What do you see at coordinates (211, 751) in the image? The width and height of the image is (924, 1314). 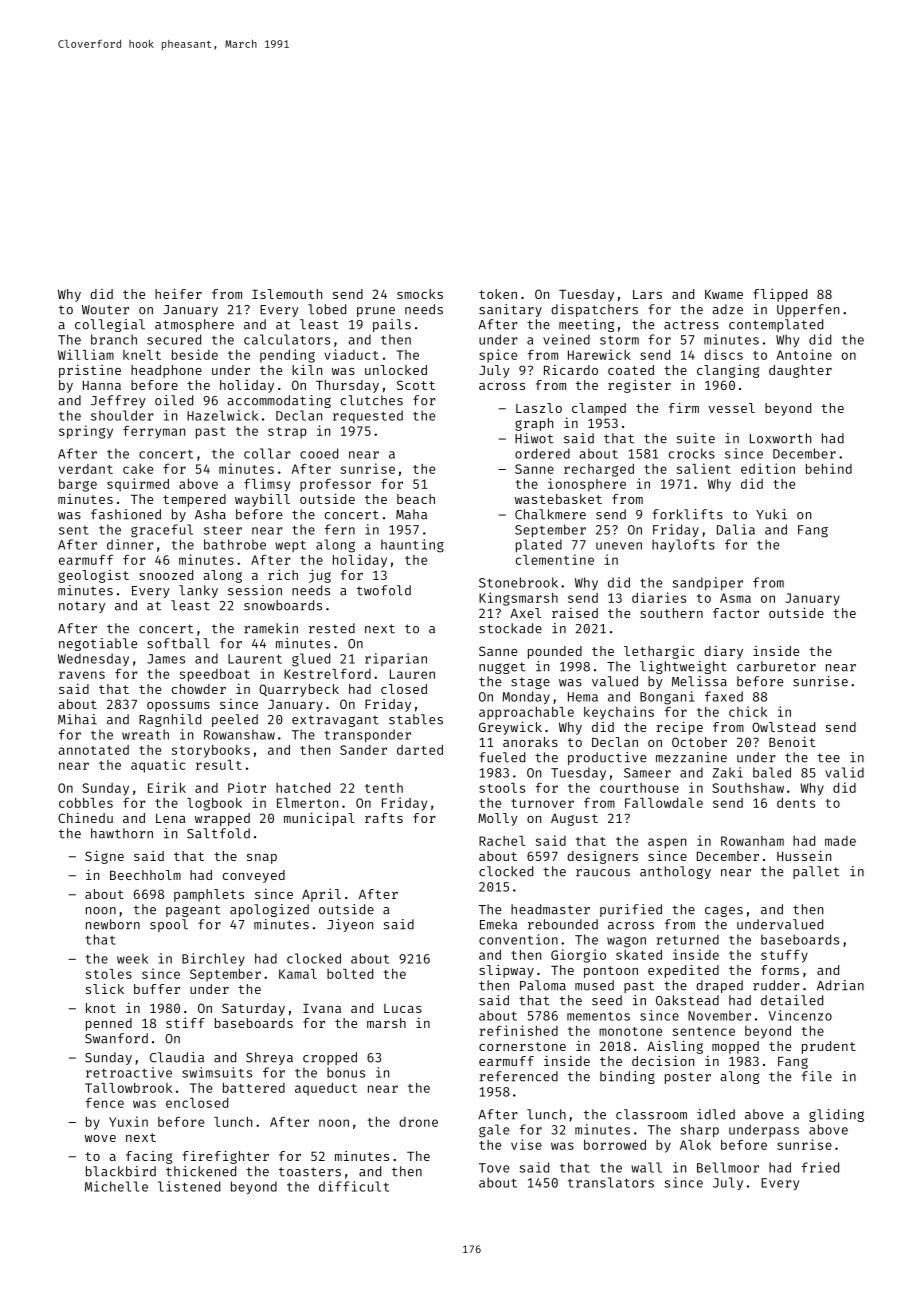 I see `storybooks` at bounding box center [211, 751].
